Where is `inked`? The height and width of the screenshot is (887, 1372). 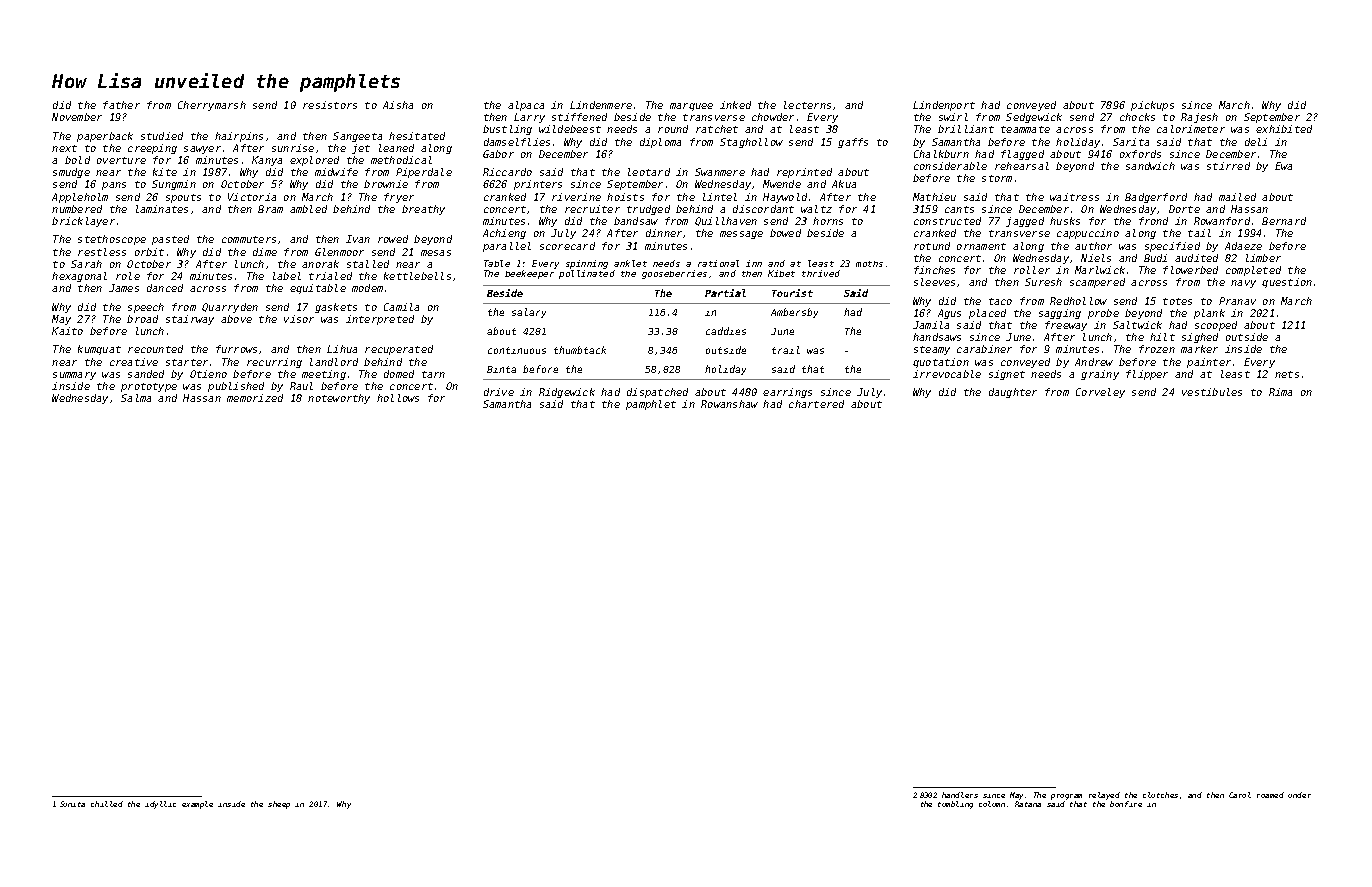 inked is located at coordinates (735, 105).
